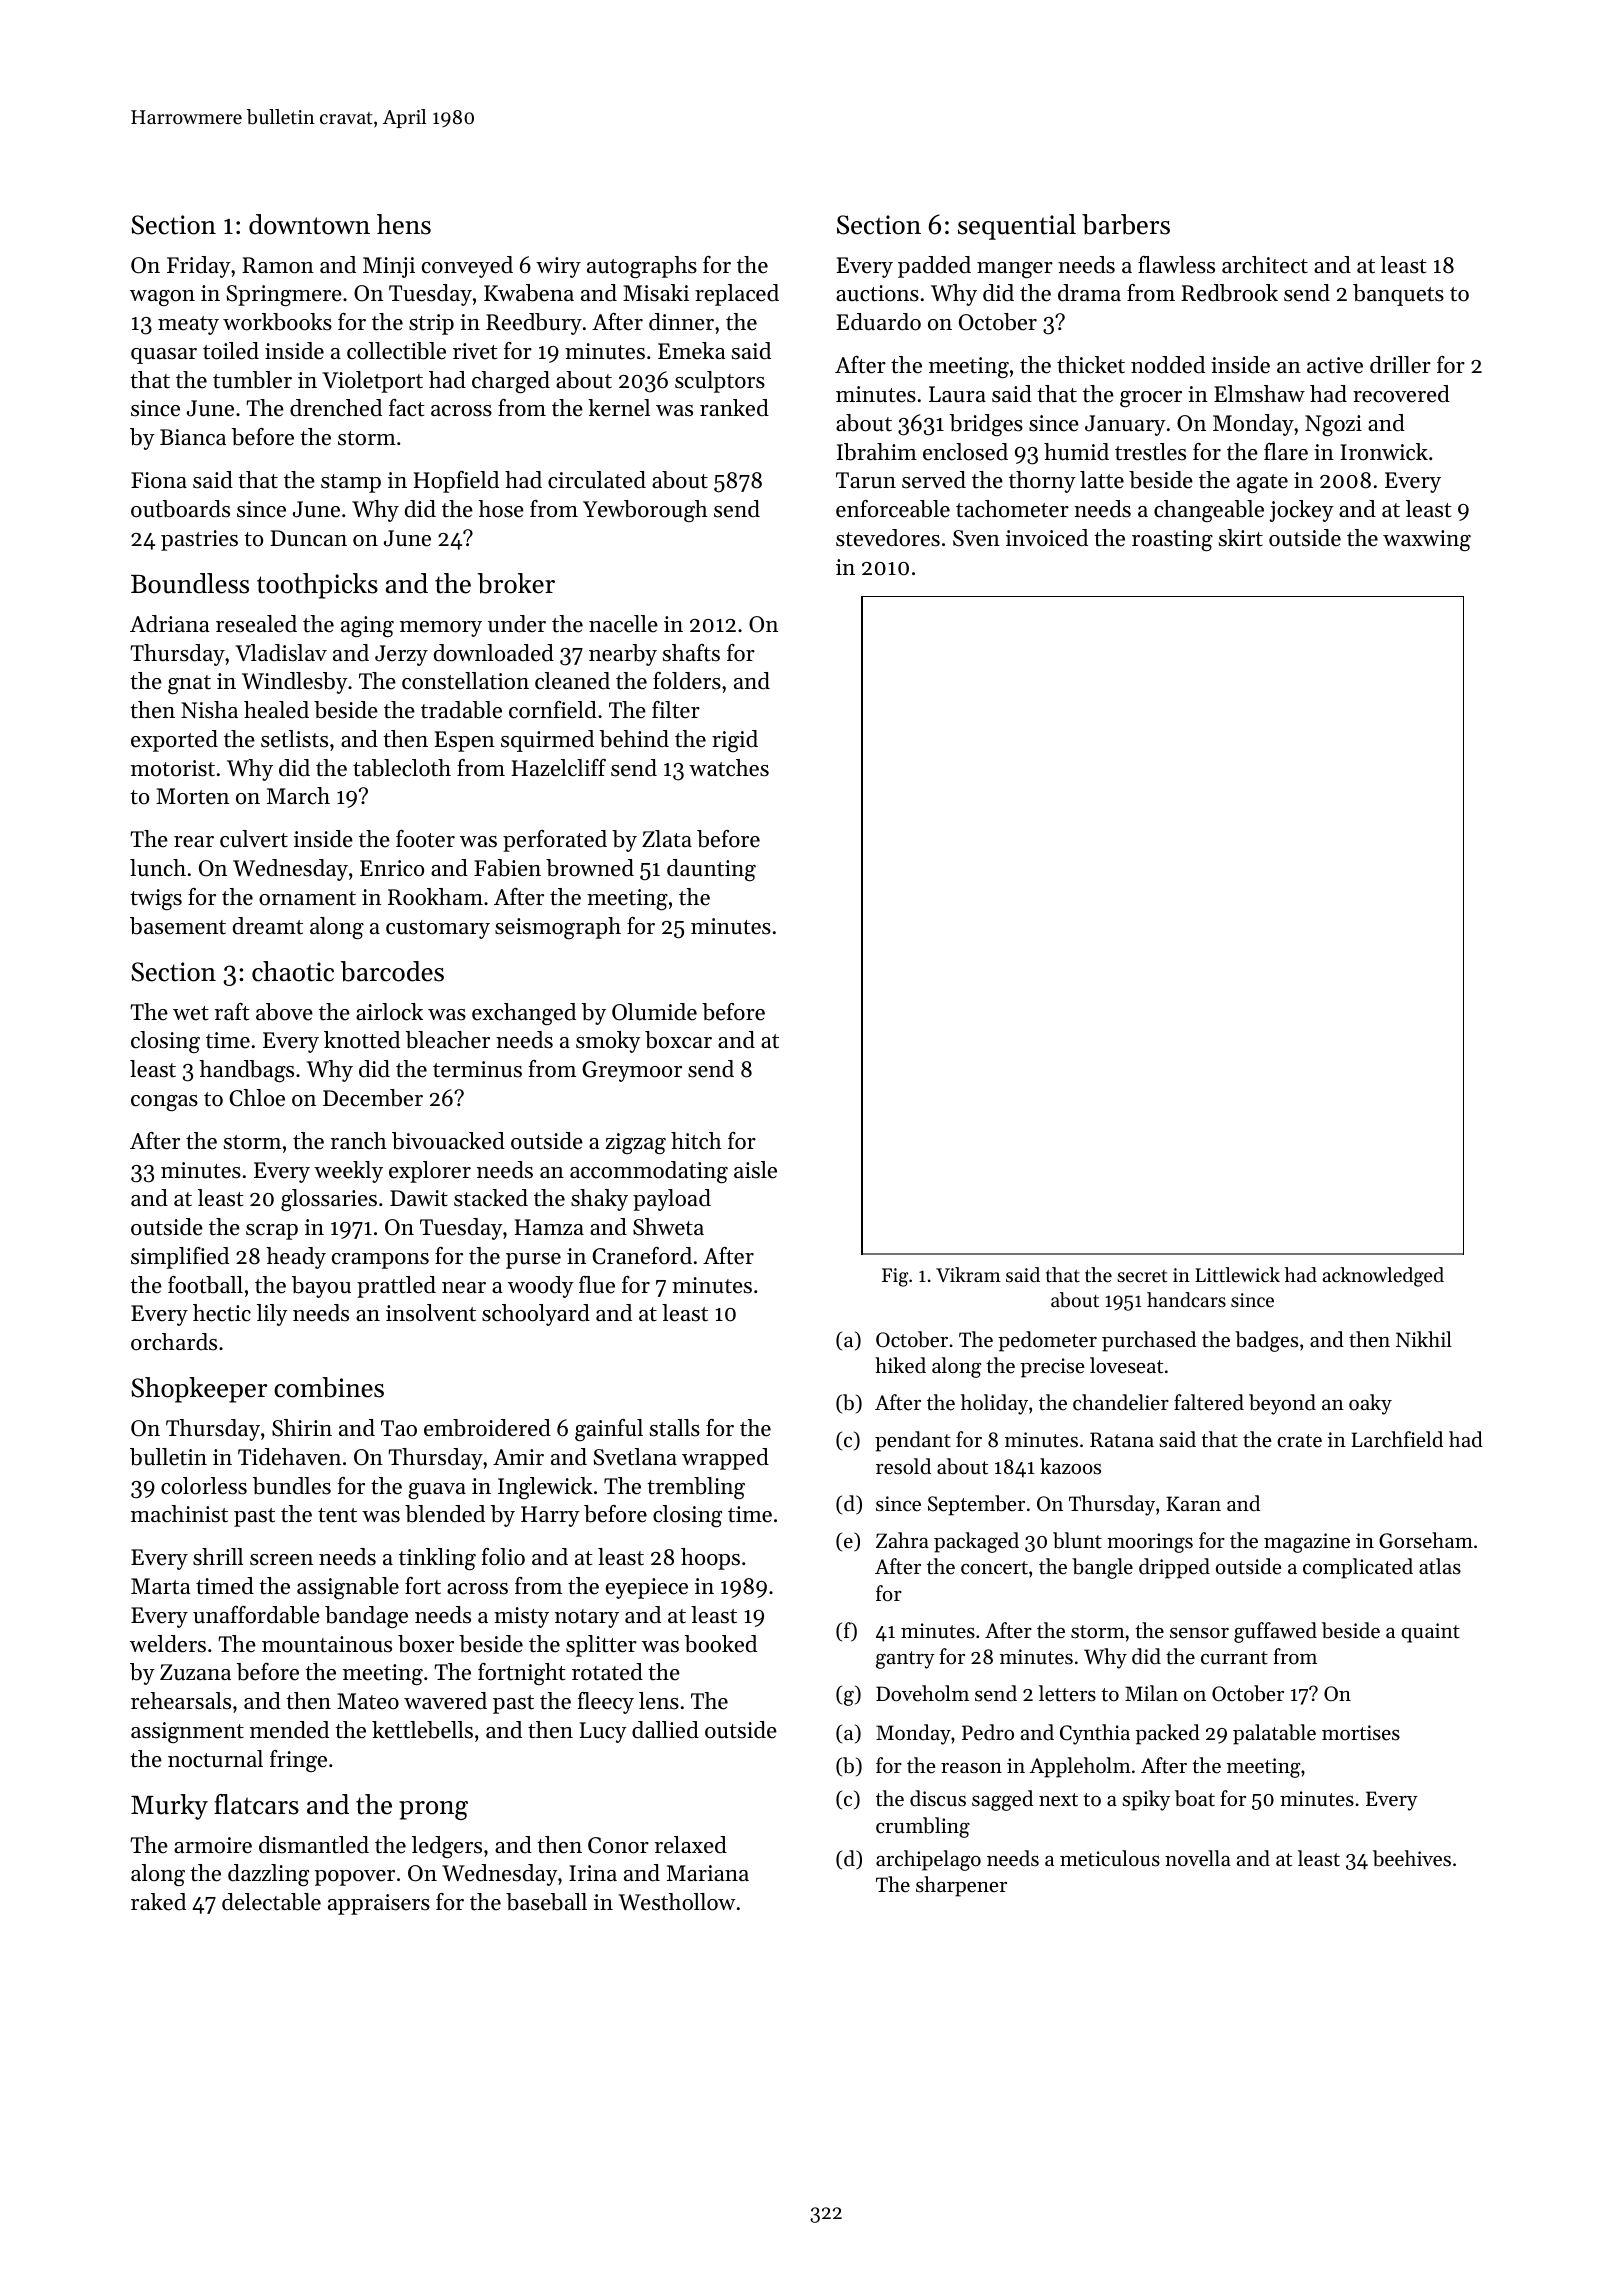 This screenshot has height=2292, width=1620. I want to click on Littlewick, so click(1237, 1275).
